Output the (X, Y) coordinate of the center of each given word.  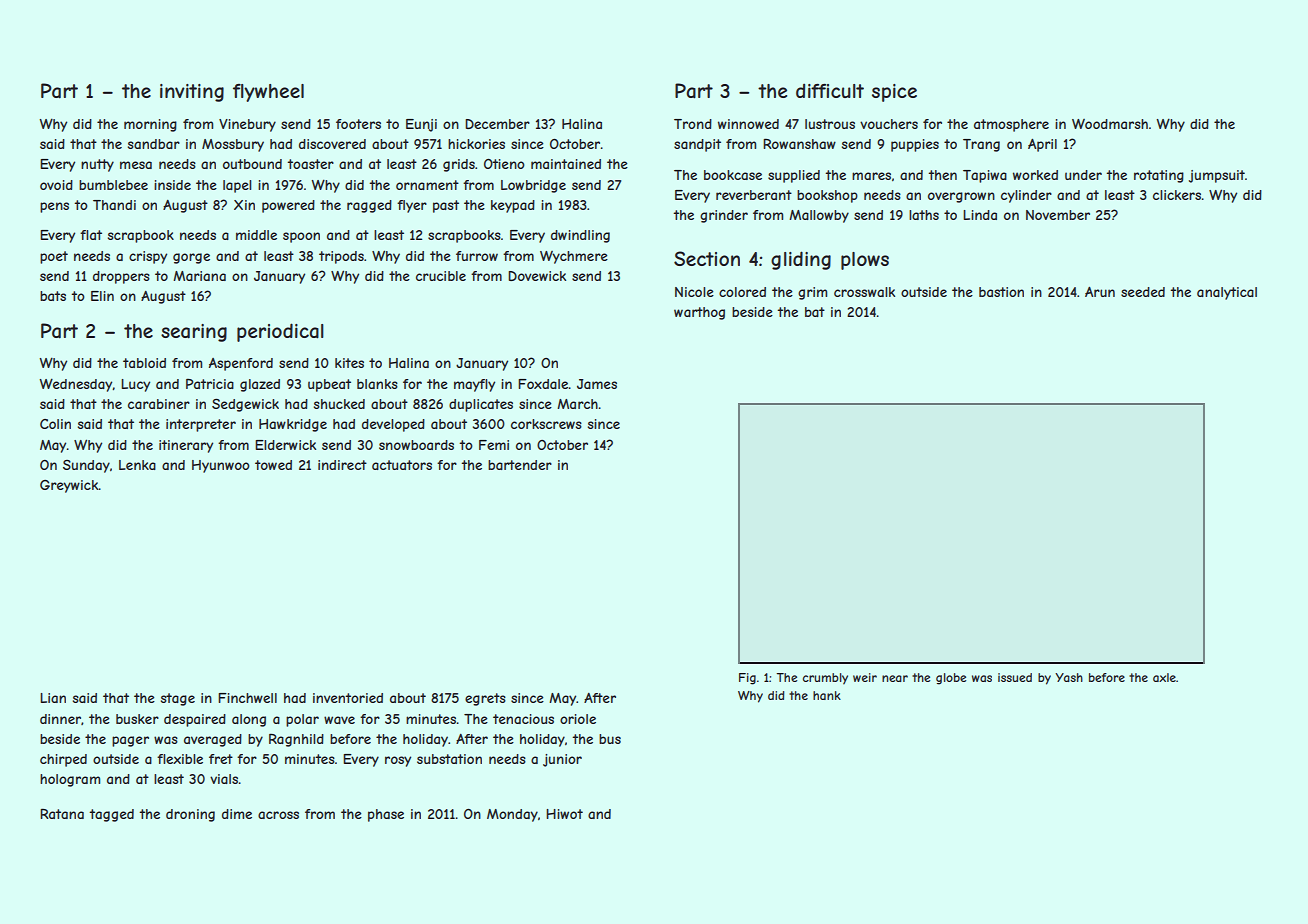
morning (150, 125)
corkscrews (546, 424)
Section (707, 258)
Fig (747, 679)
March (577, 404)
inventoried (348, 698)
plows (865, 261)
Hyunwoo (221, 466)
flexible (180, 759)
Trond (693, 124)
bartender (520, 465)
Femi (494, 445)
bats (53, 296)
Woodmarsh (1110, 124)
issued (1015, 677)
